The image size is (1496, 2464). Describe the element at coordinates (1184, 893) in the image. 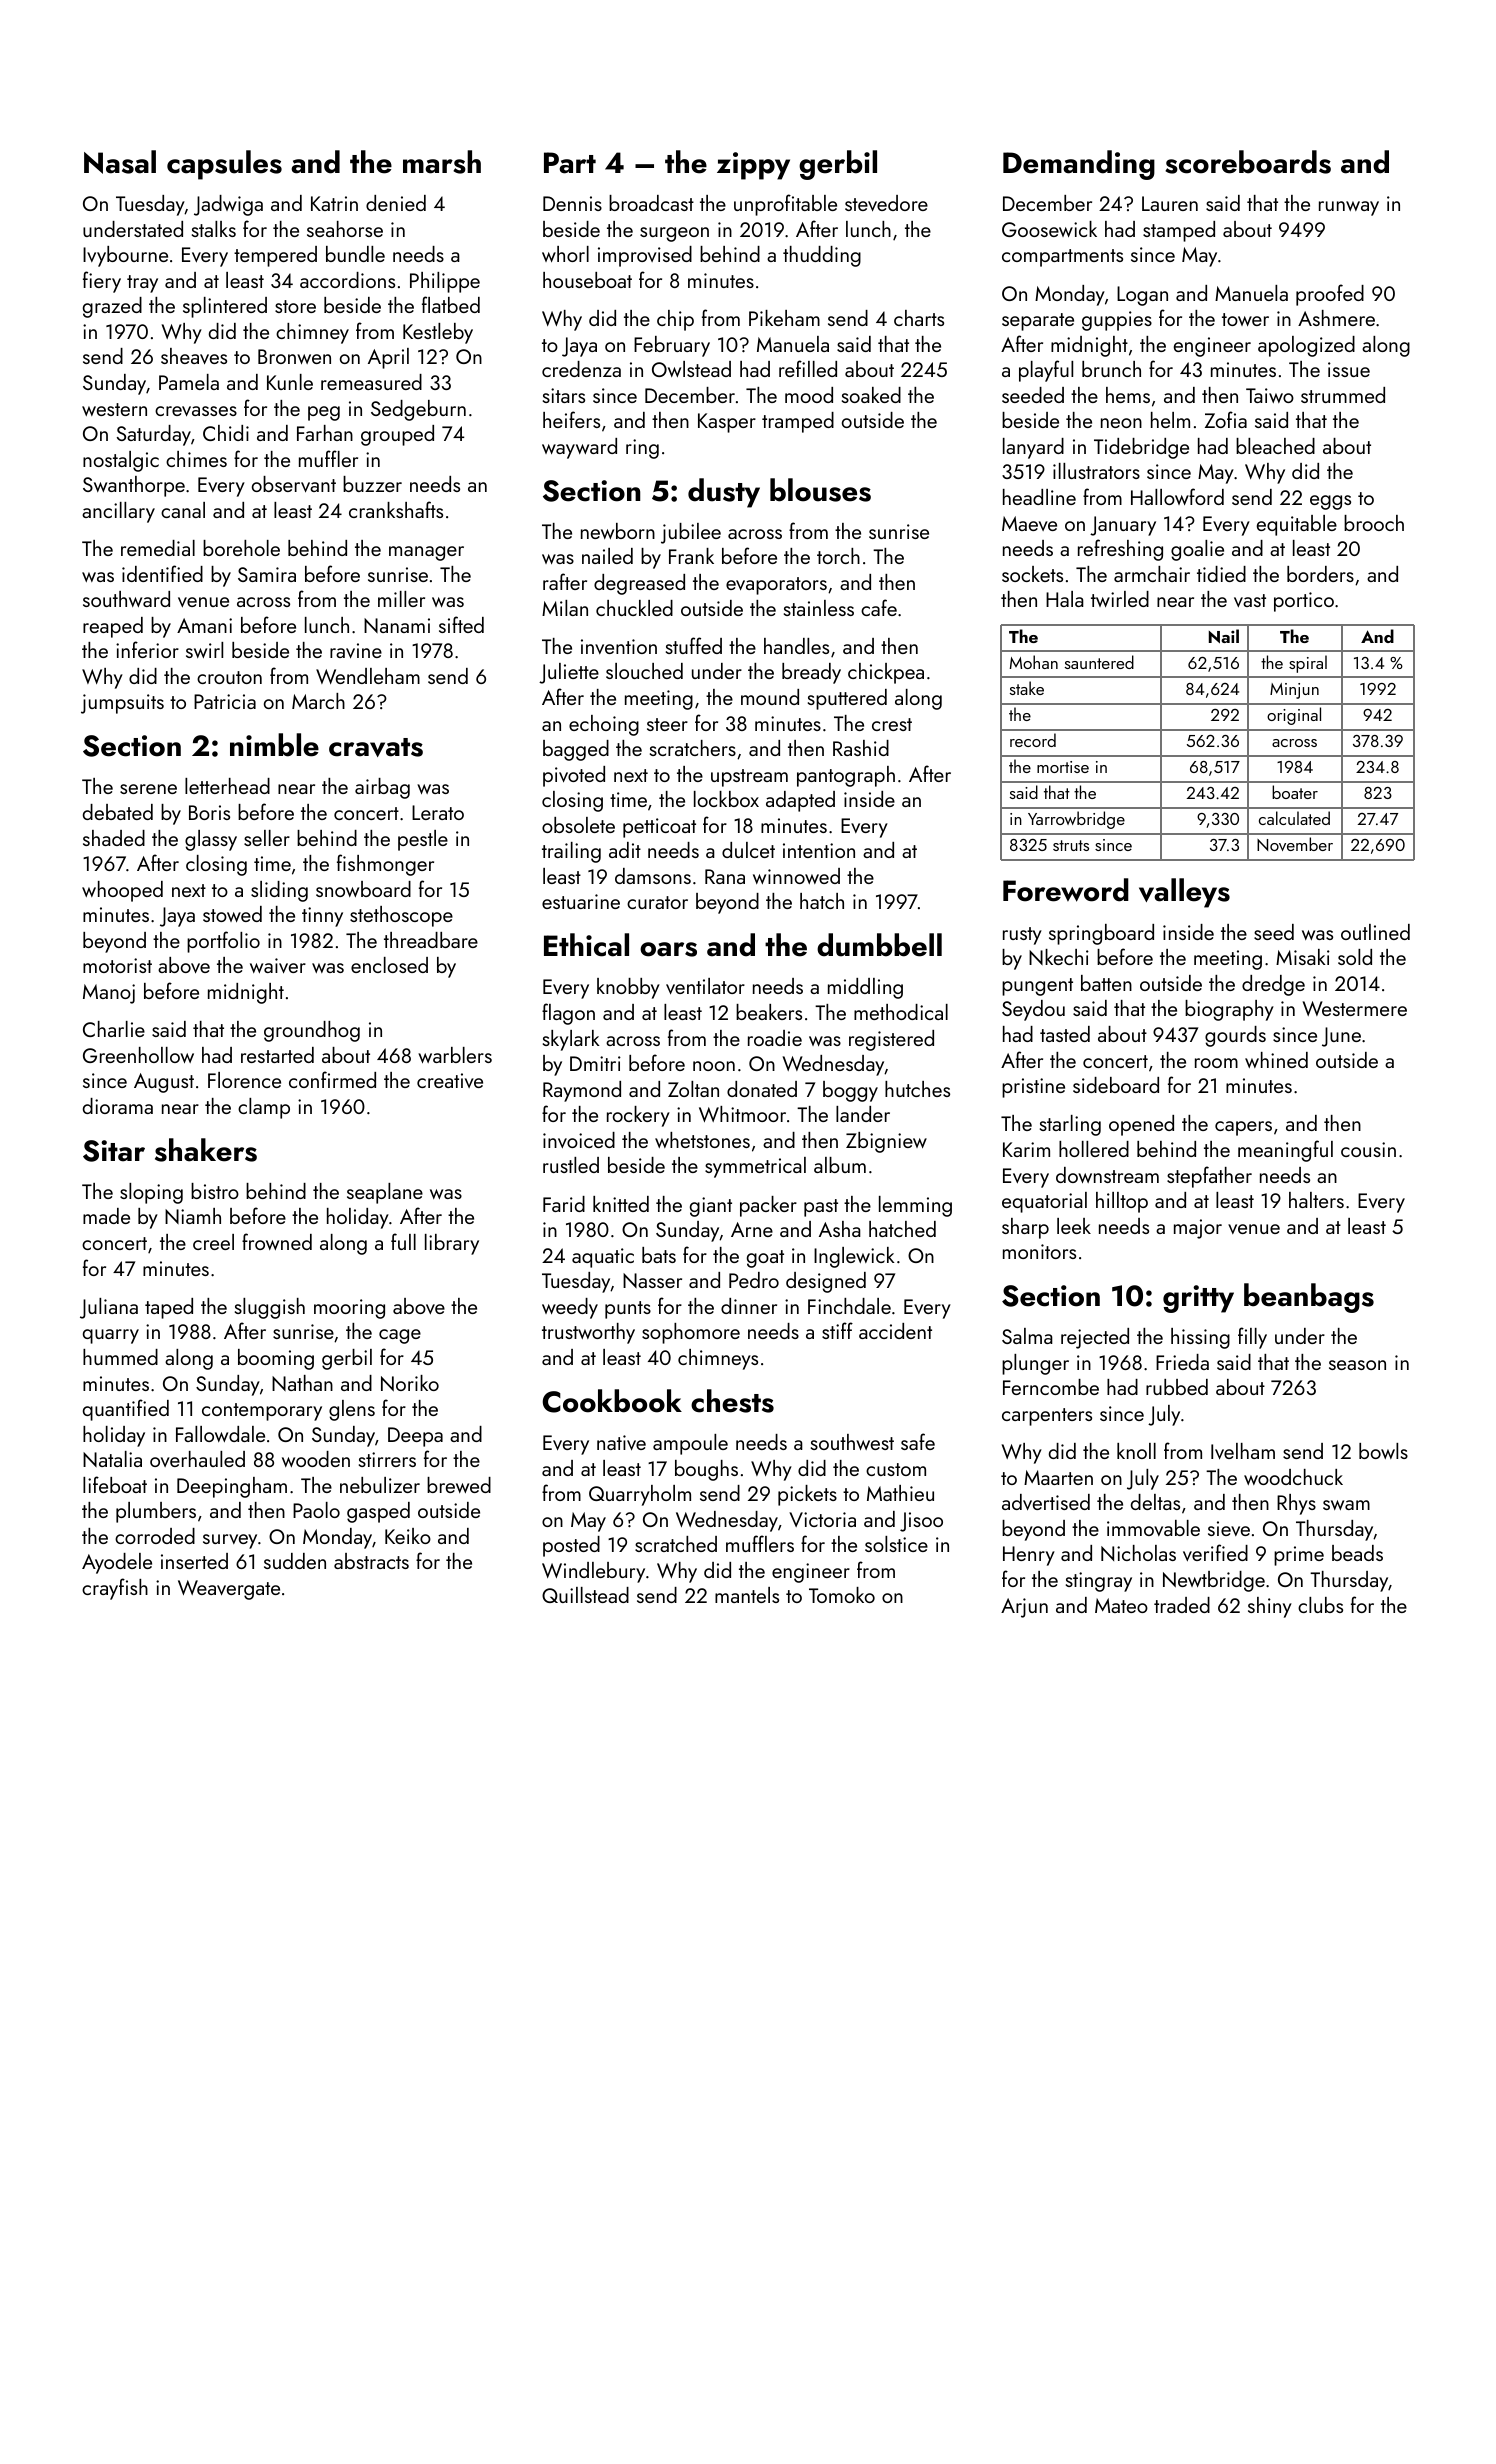

I see `valleys` at that location.
